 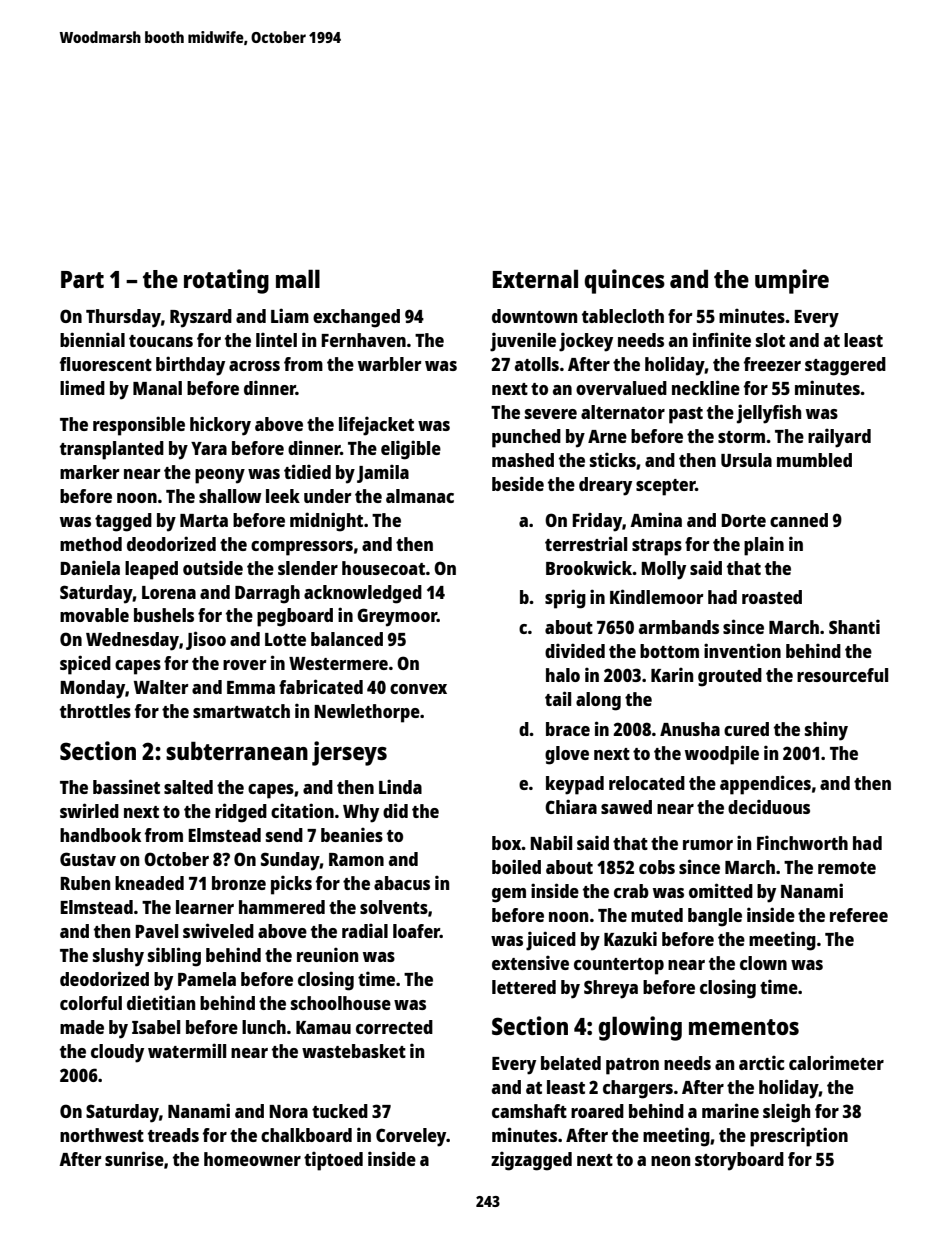 I want to click on tiptoed, so click(x=333, y=1161).
